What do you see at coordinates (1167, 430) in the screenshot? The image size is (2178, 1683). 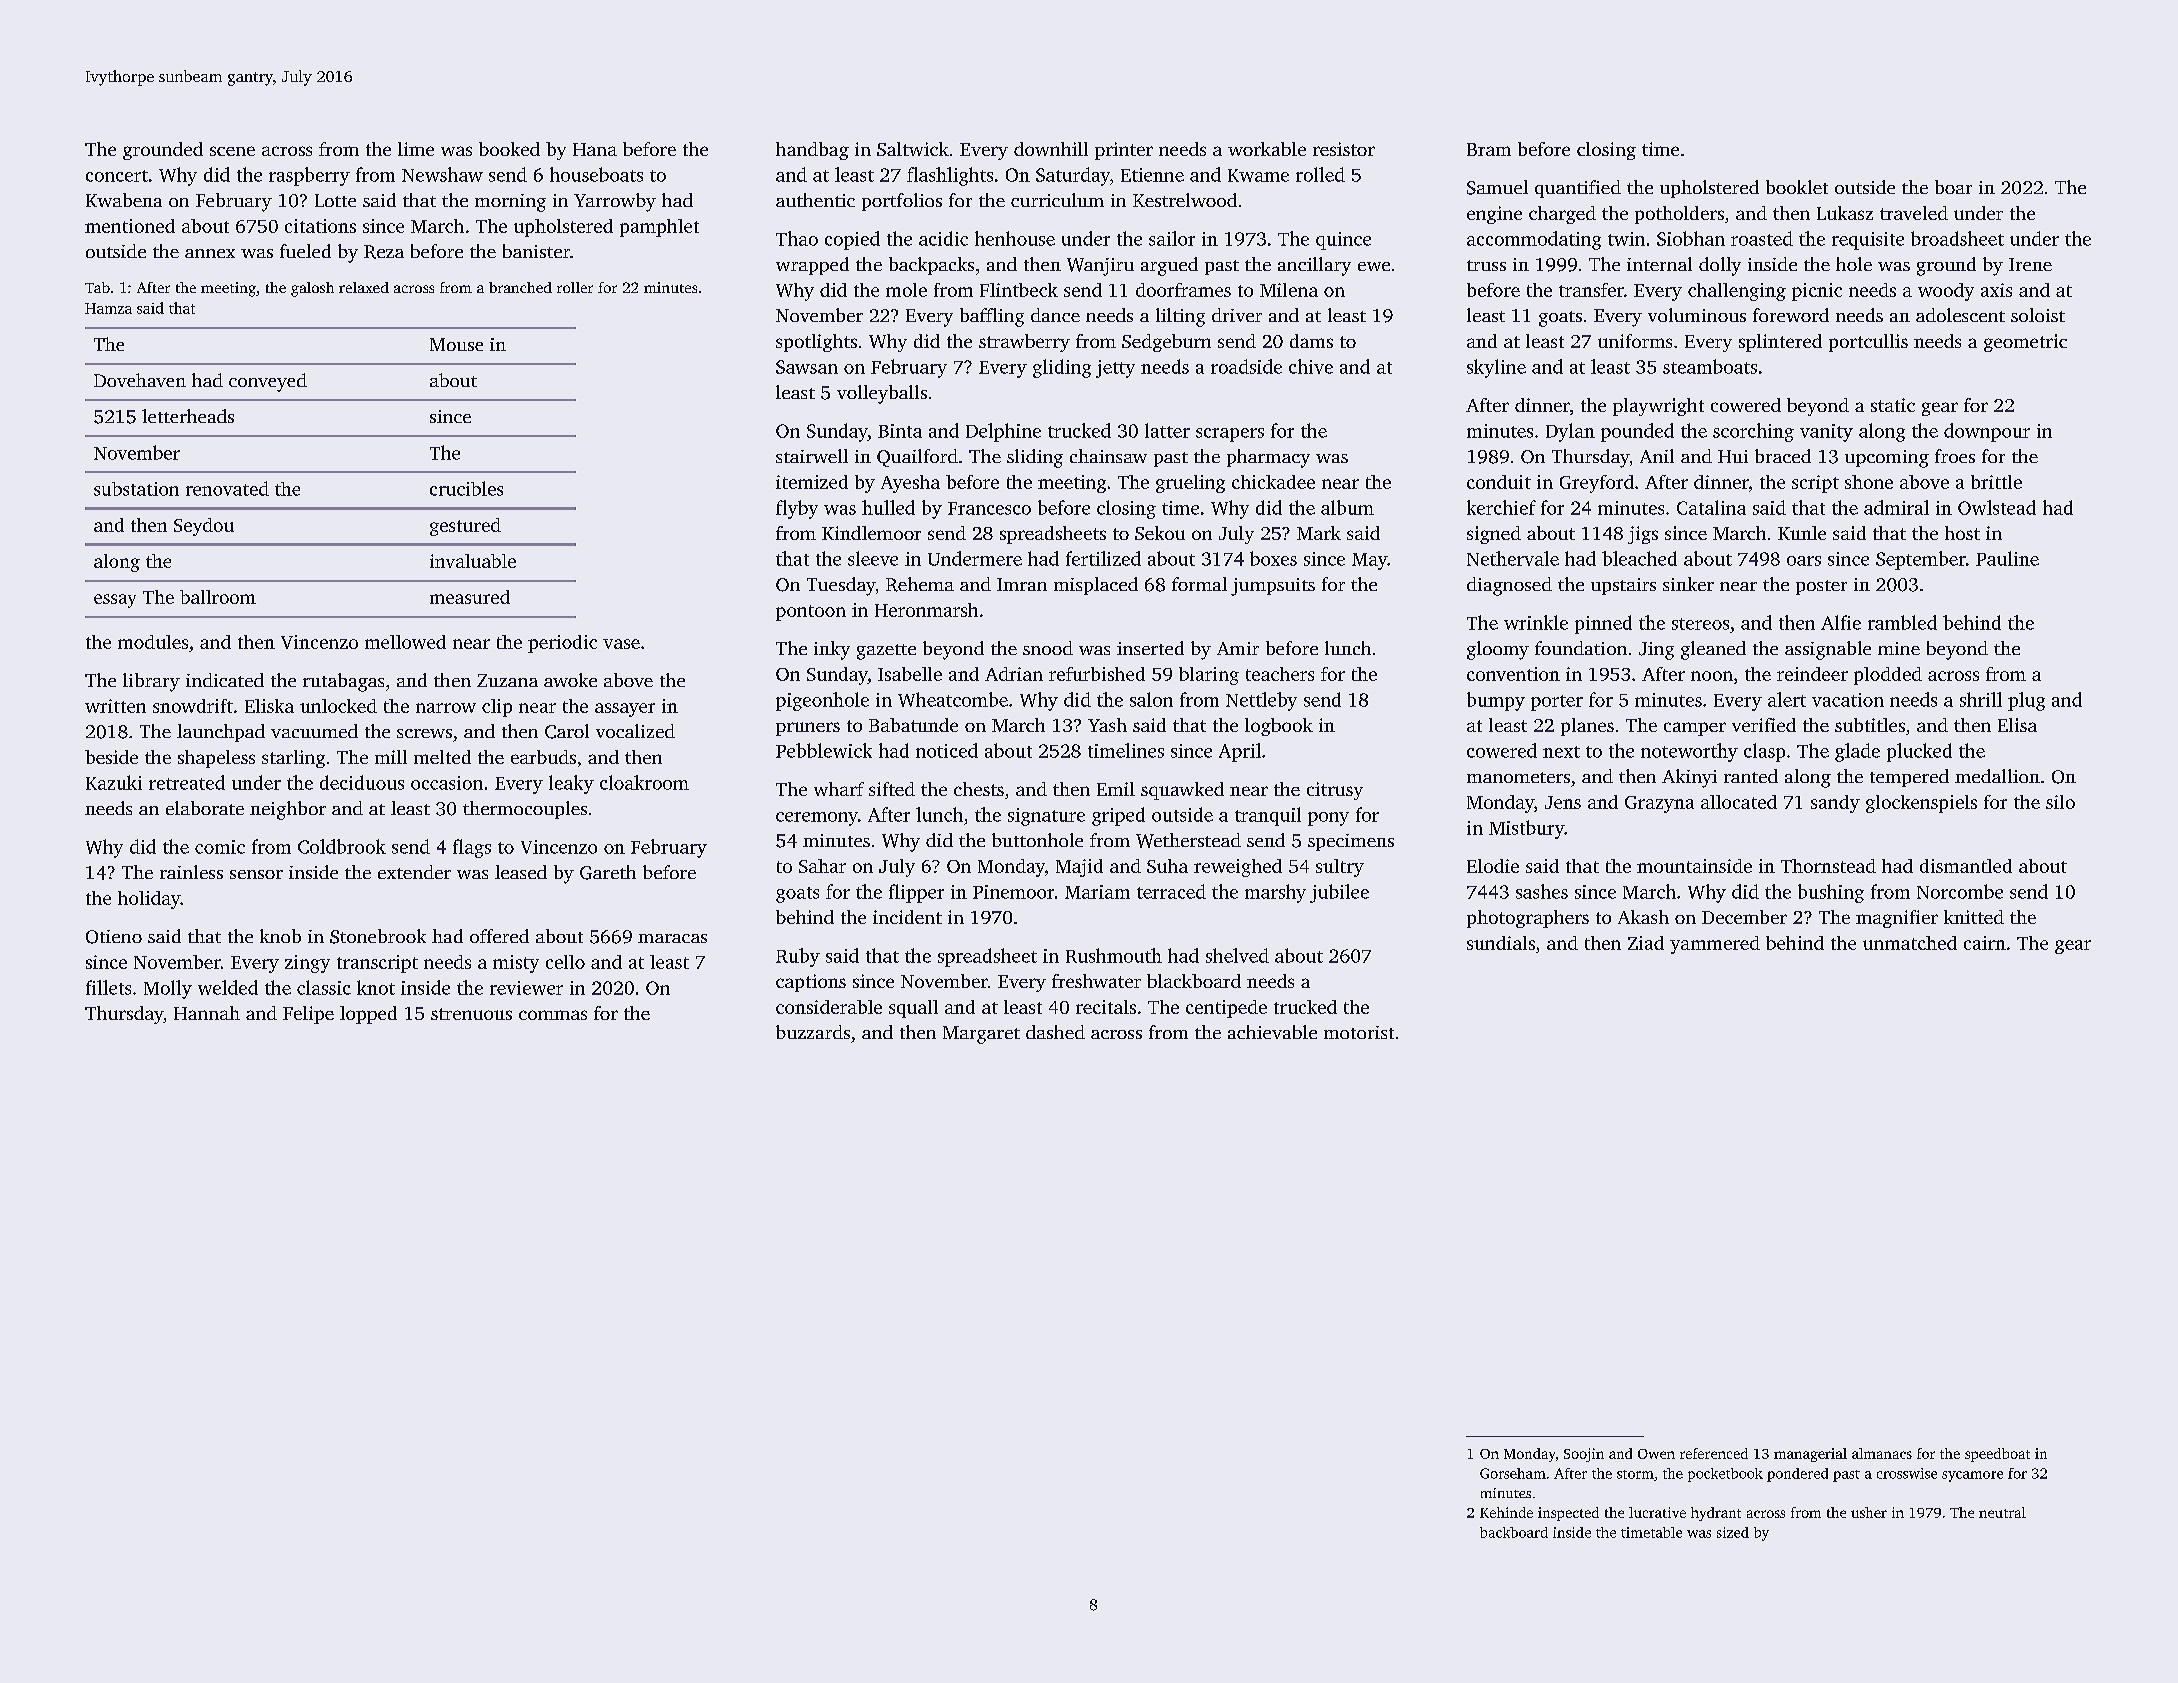 I see `latter` at bounding box center [1167, 430].
